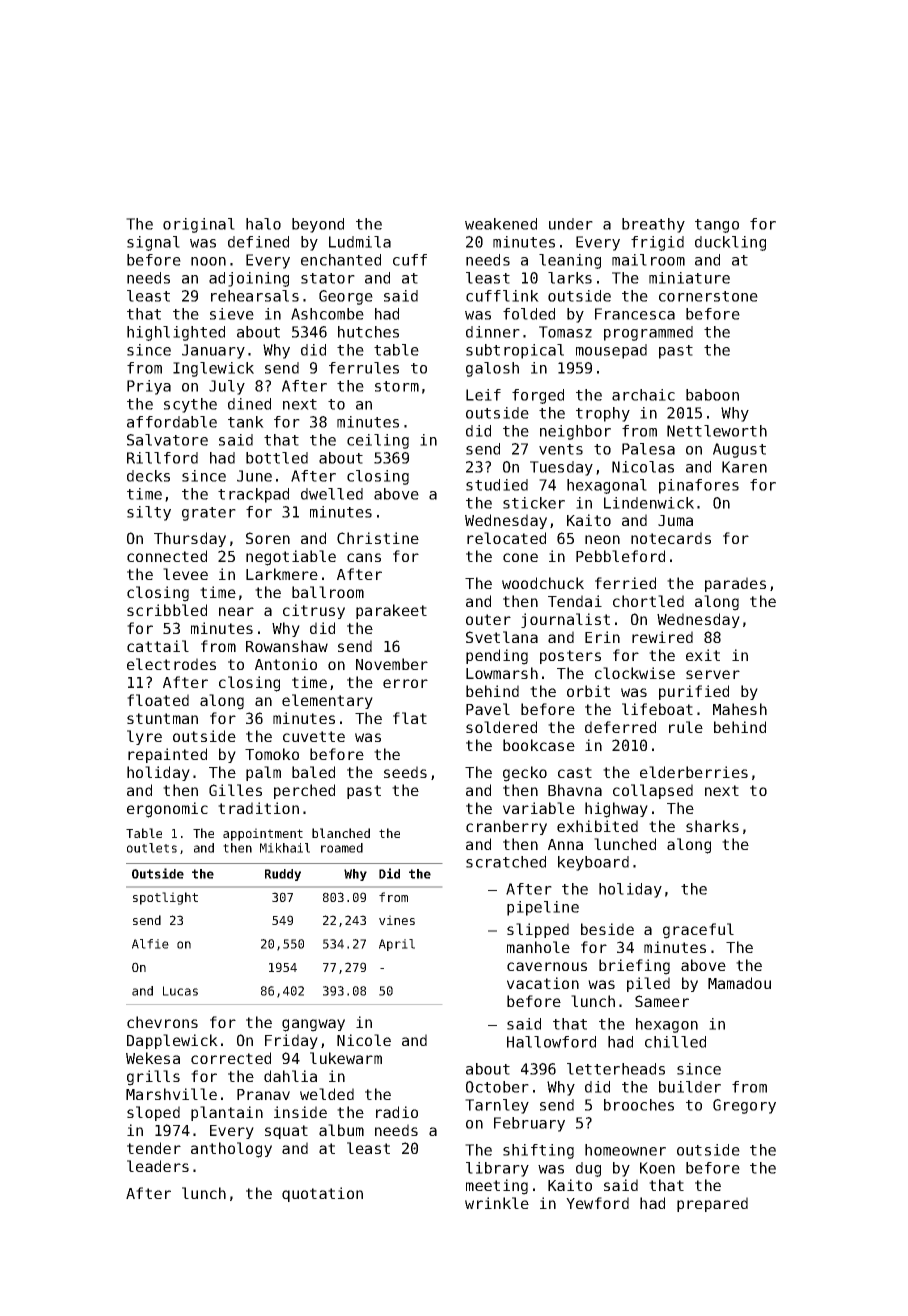 Image resolution: width=908 pixels, height=1316 pixels. What do you see at coordinates (397, 386) in the document?
I see `storm` at bounding box center [397, 386].
